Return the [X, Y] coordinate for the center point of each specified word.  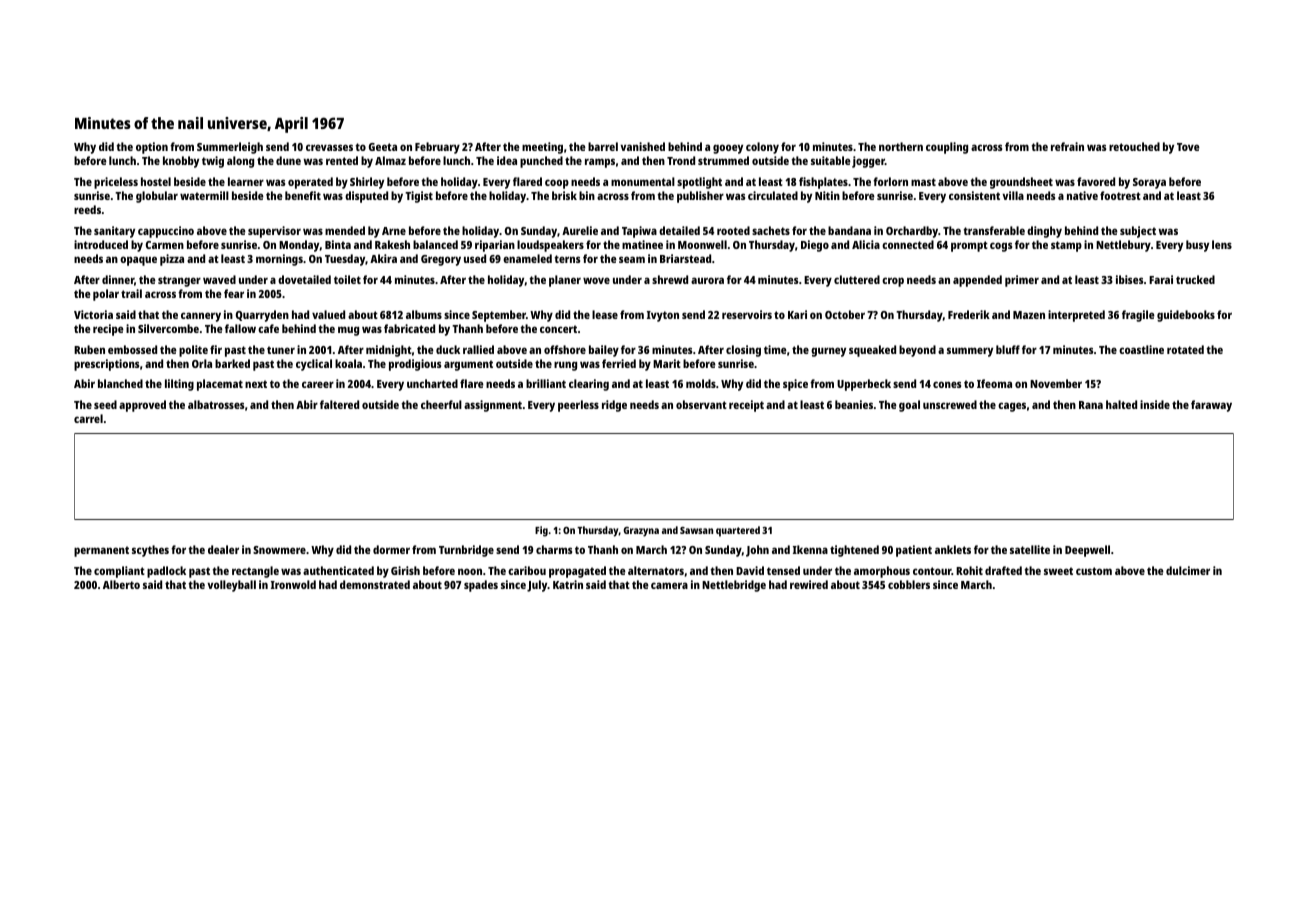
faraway [1211, 406]
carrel [88, 418]
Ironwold [293, 584]
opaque [138, 261]
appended [977, 281]
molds [701, 383]
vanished [642, 146]
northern [901, 146]
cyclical [314, 365]
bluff [1008, 349]
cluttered [857, 279]
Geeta [383, 147]
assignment [493, 406]
